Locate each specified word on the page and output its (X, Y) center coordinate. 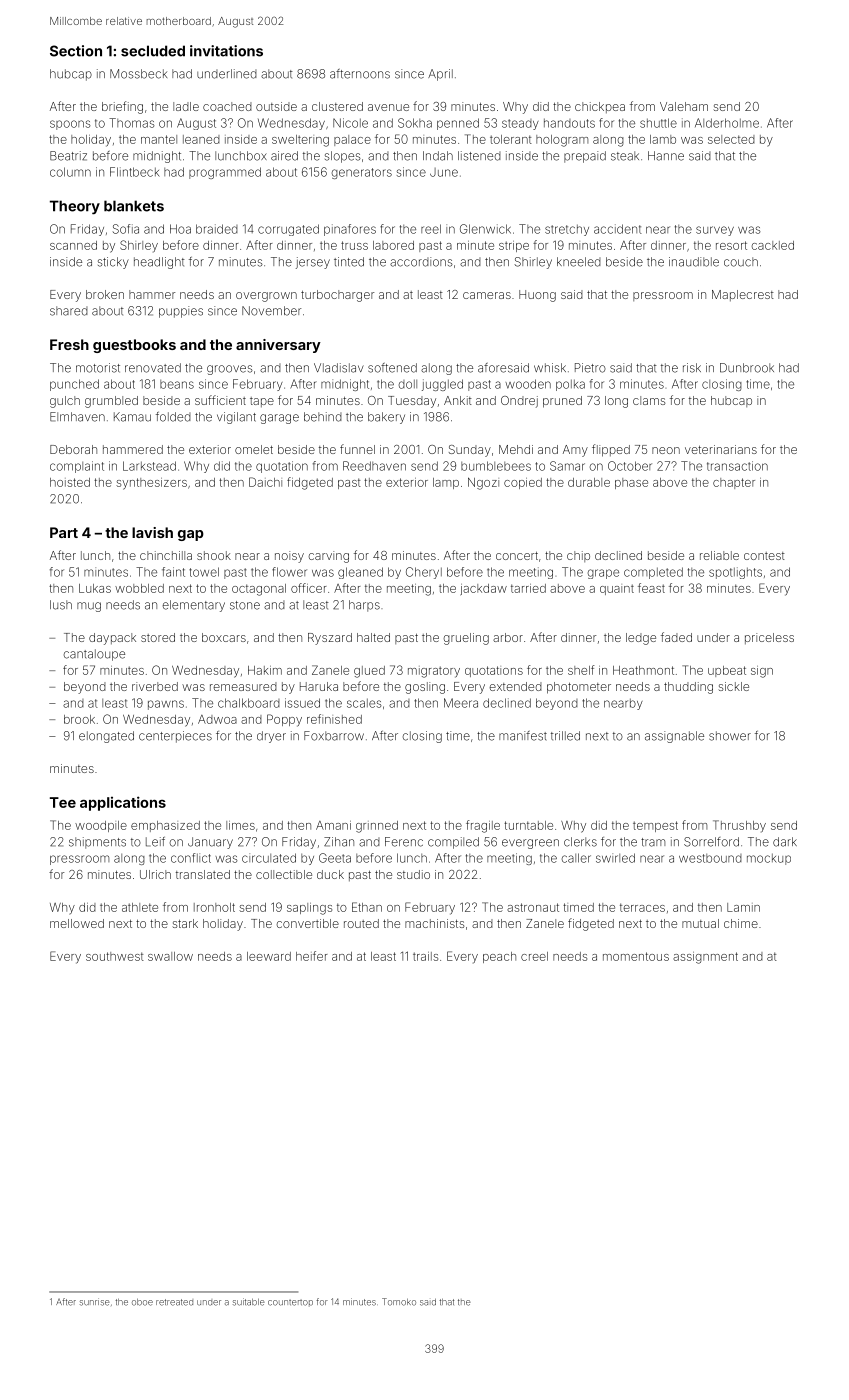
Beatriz (68, 156)
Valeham (684, 106)
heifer (312, 956)
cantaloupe (94, 655)
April (440, 75)
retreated (174, 1302)
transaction (737, 466)
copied (523, 483)
